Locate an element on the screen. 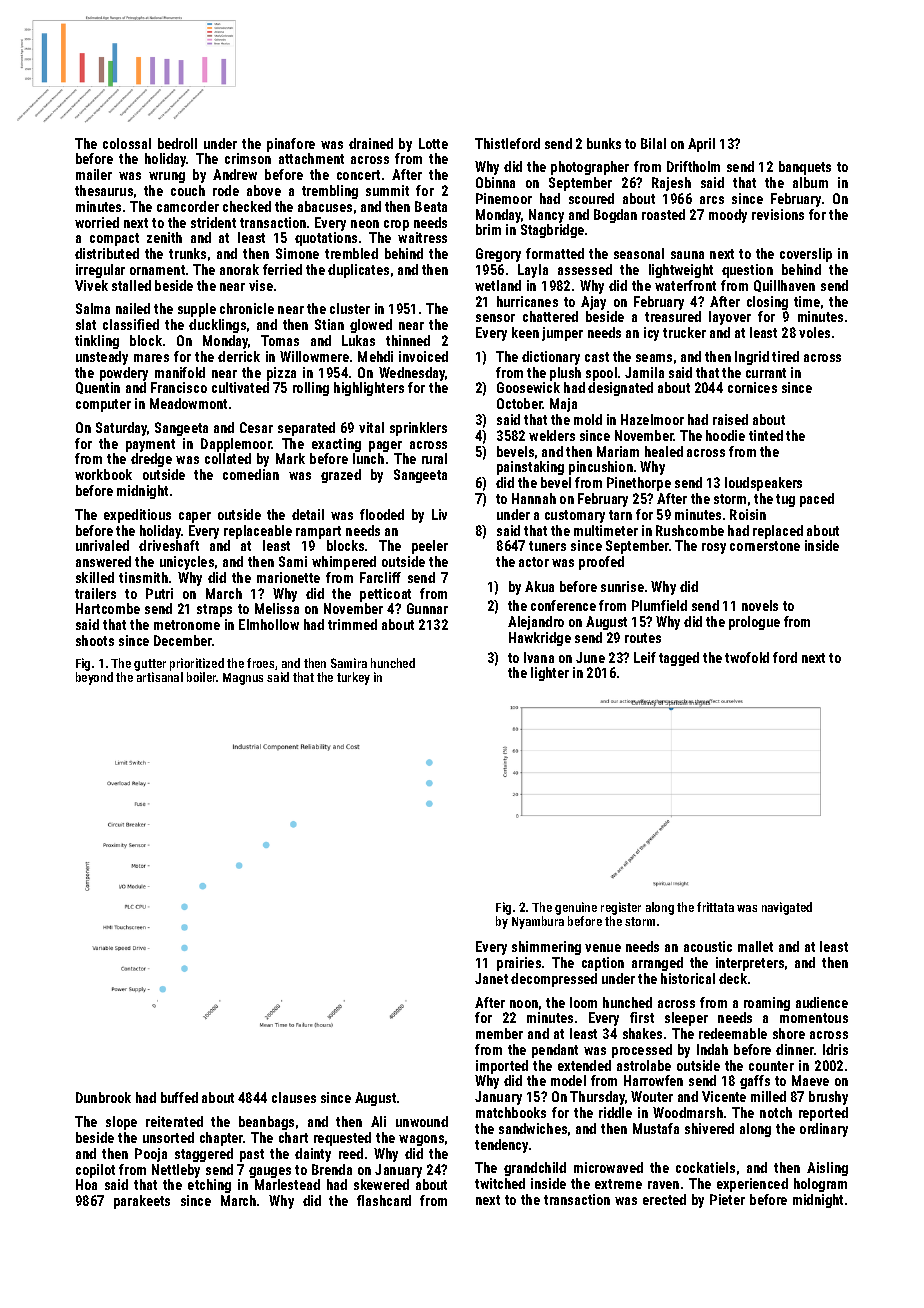 Image resolution: width=924 pixels, height=1308 pixels. beyond is located at coordinates (94, 678).
